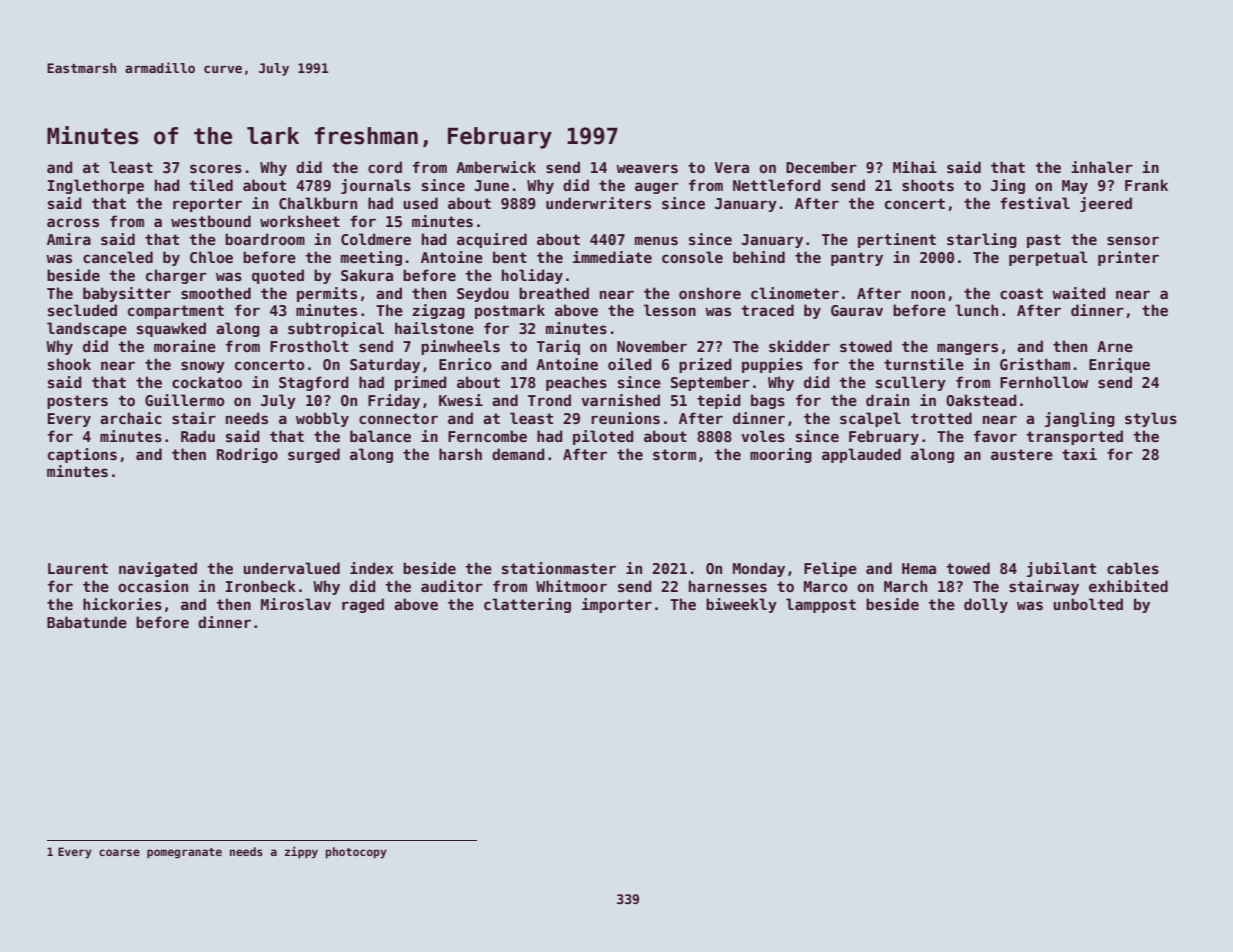 This page has height=952, width=1233. What do you see at coordinates (483, 294) in the page?
I see `Seydou` at bounding box center [483, 294].
